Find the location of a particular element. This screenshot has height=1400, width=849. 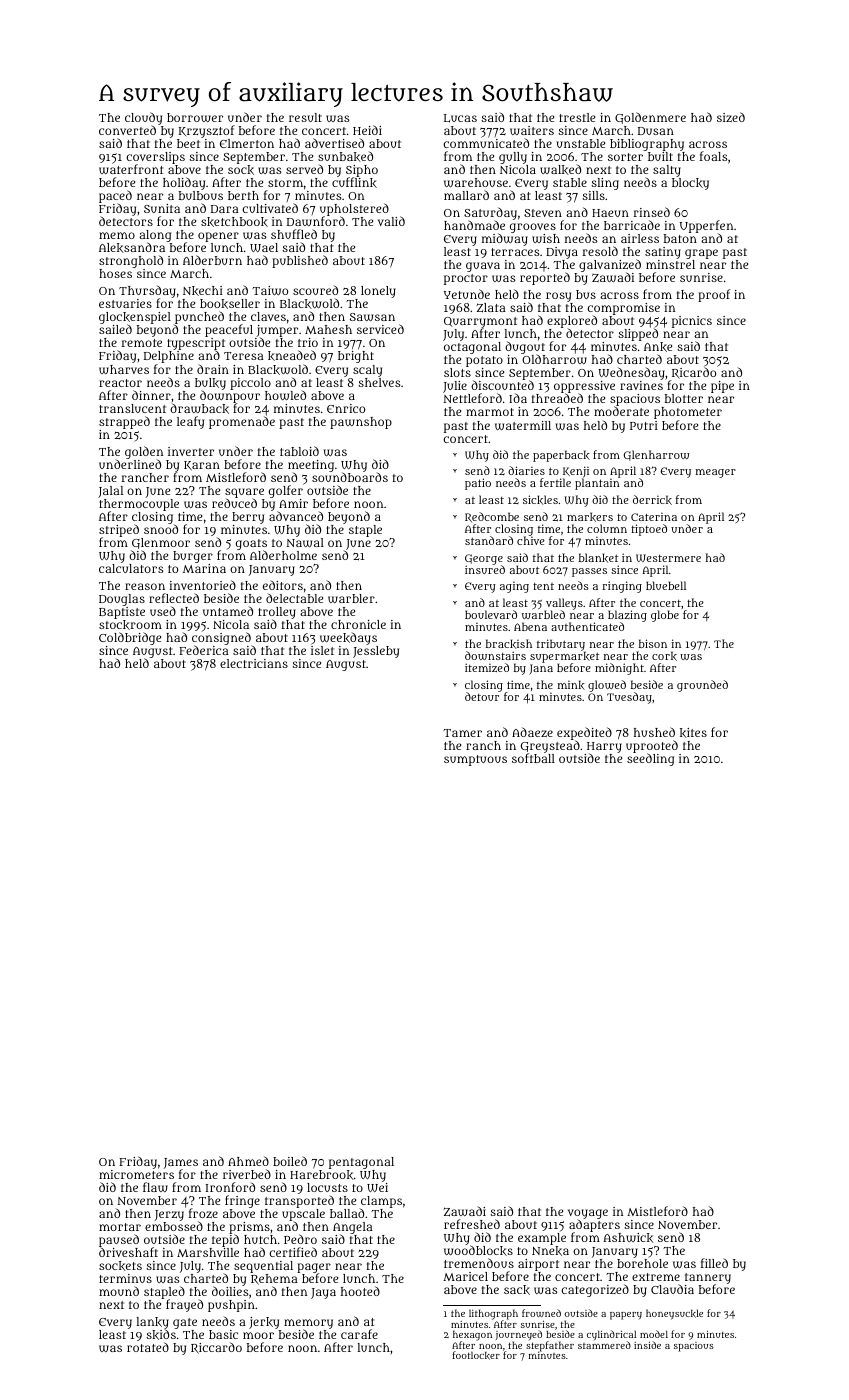

oppressive is located at coordinates (584, 387).
